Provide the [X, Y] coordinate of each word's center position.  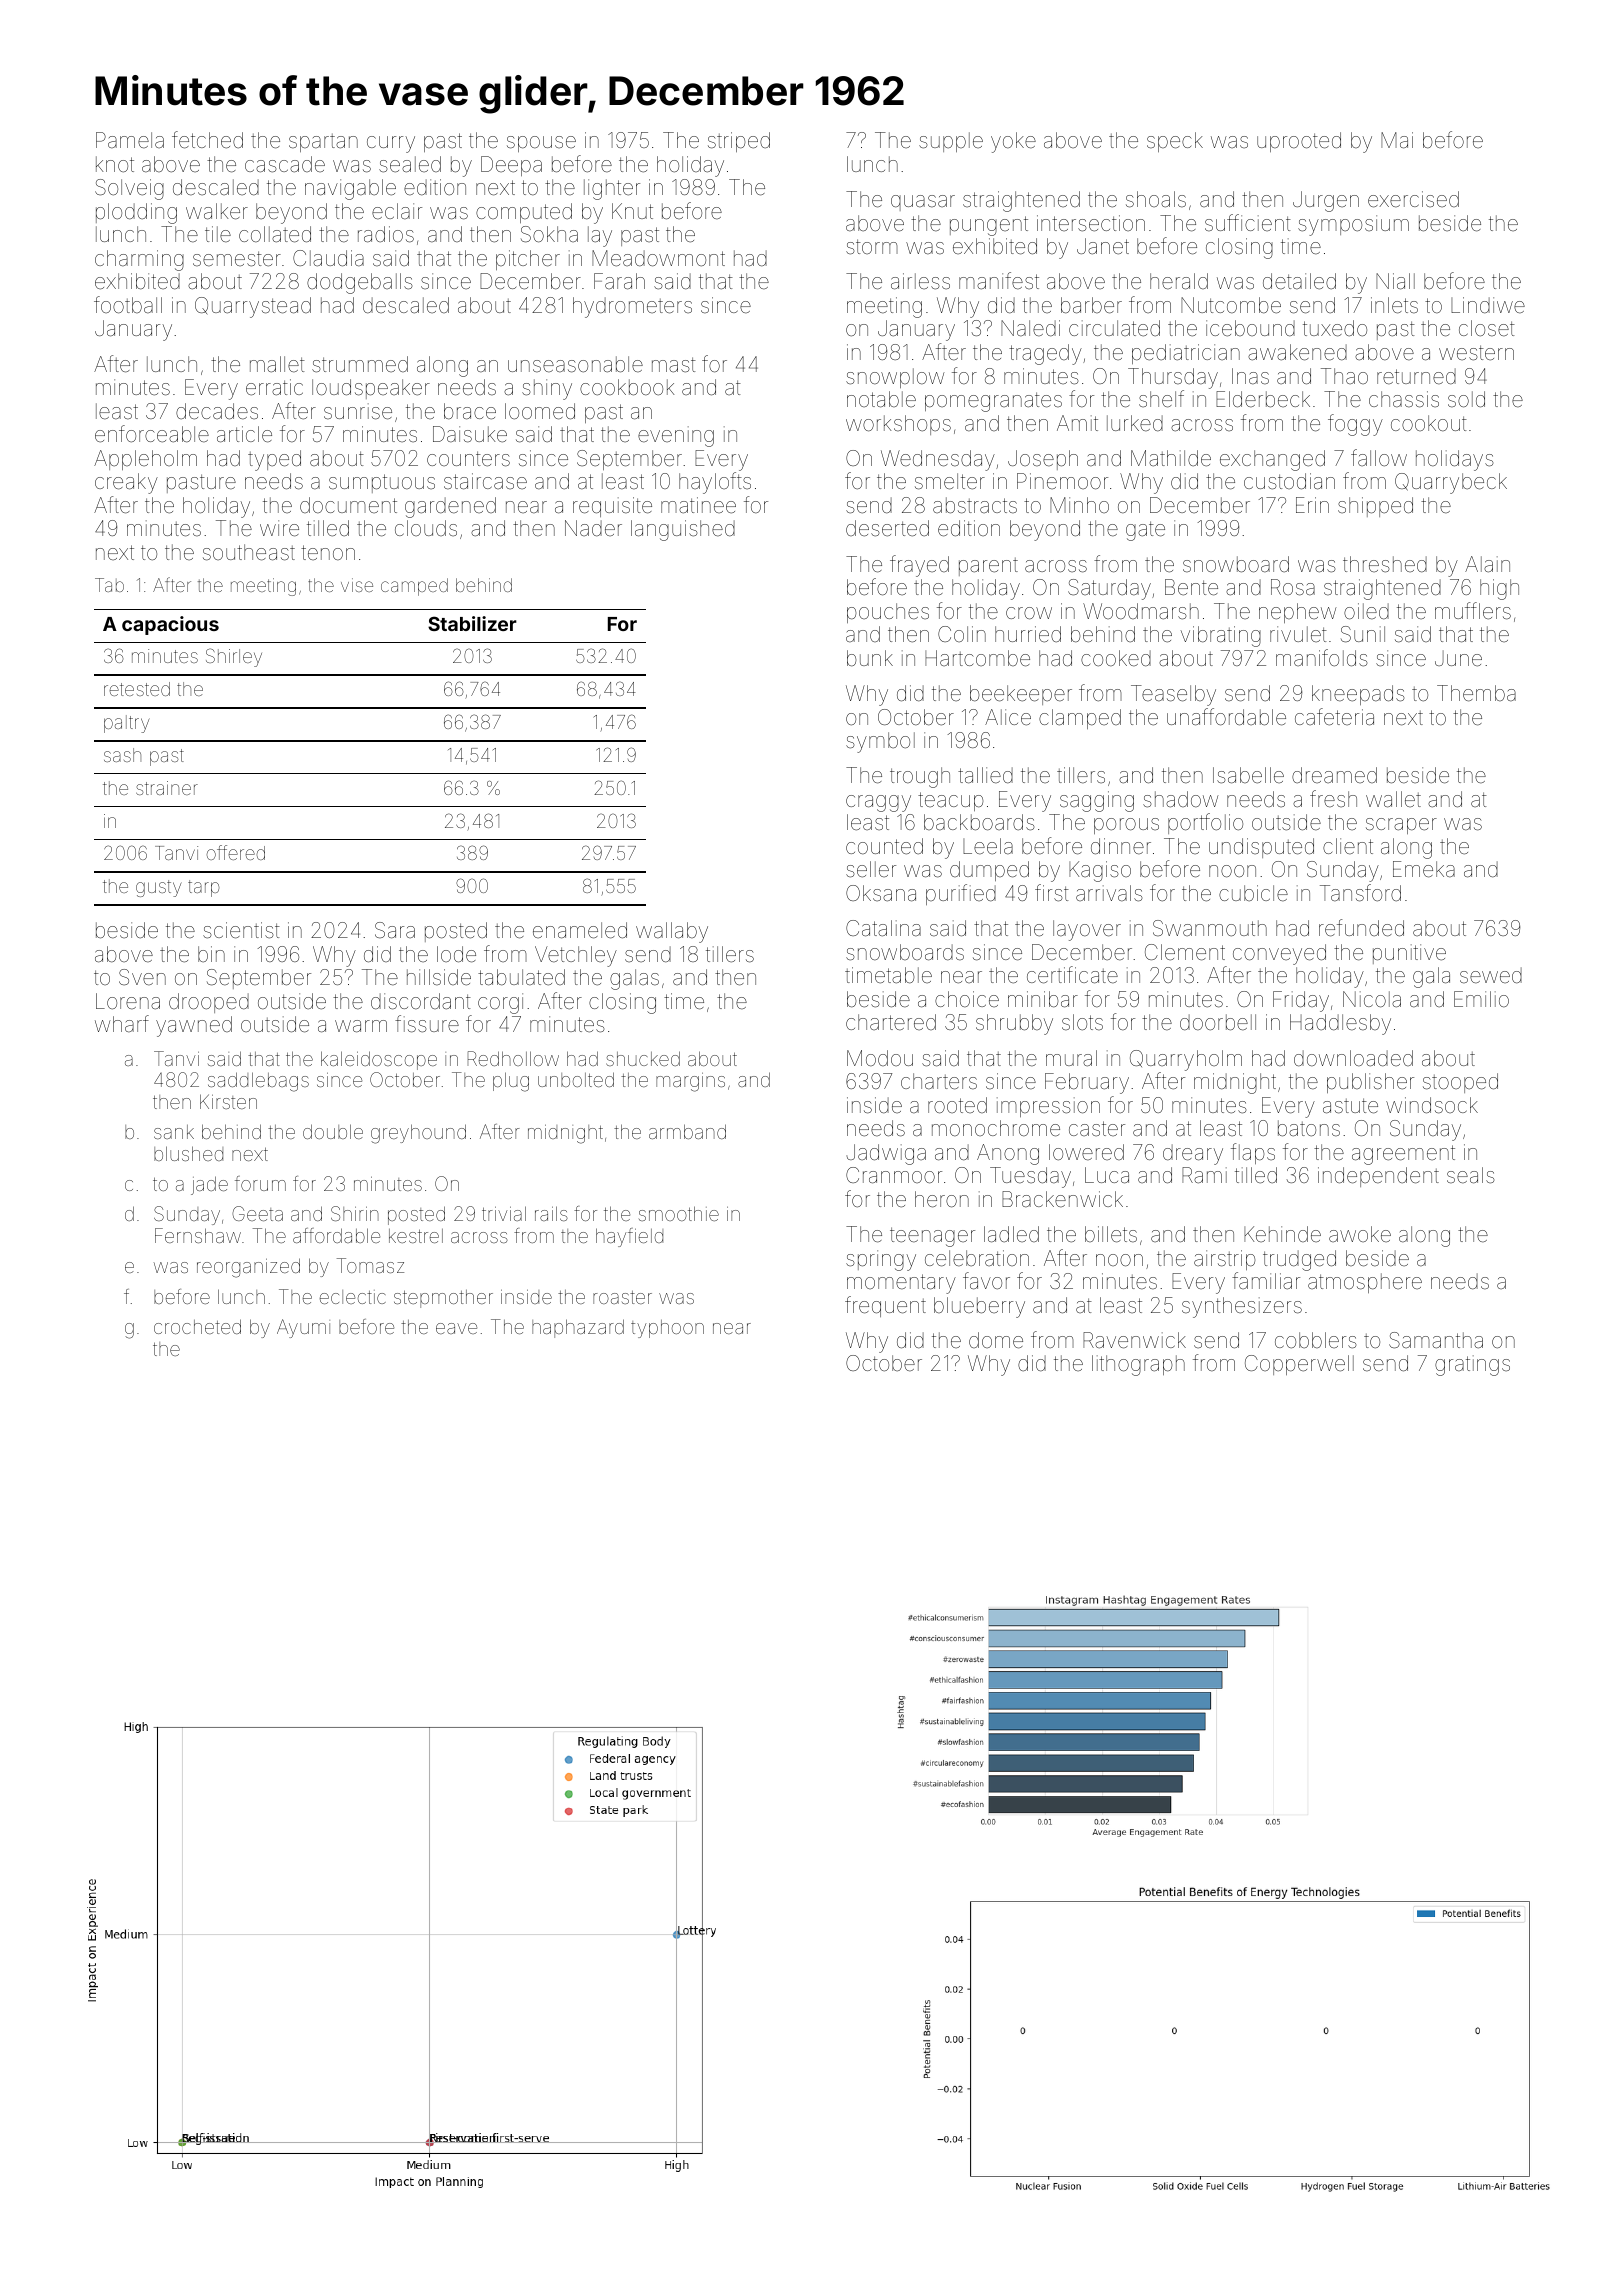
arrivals [1109, 893]
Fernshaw [198, 1235]
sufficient [1248, 222]
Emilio [1481, 999]
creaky [126, 483]
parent [988, 567]
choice [967, 999]
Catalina [883, 928]
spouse [541, 144]
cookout [1429, 423]
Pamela [130, 140]
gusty [159, 888]
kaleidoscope [379, 1060]
